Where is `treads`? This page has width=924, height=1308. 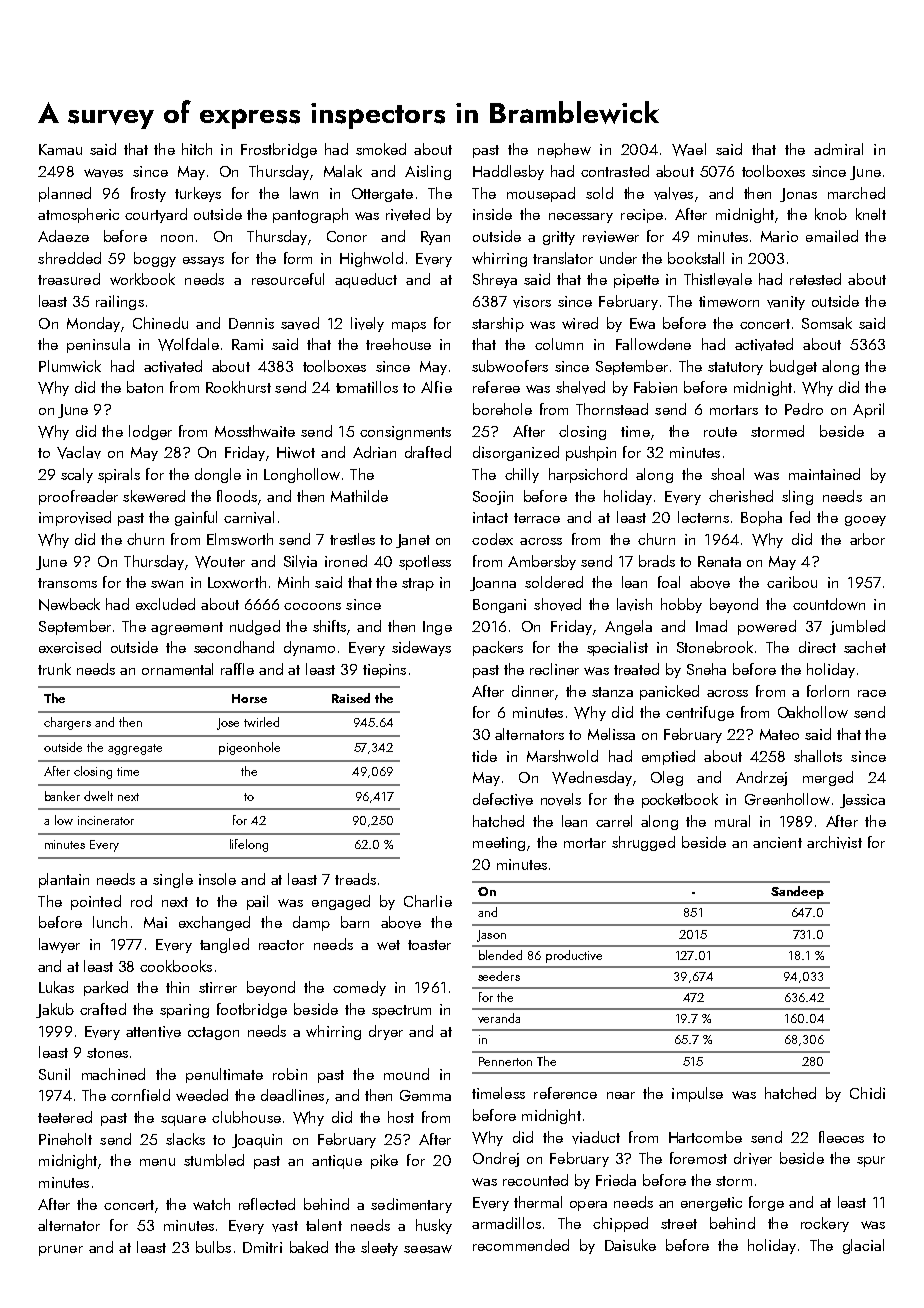
treads is located at coordinates (355, 879).
